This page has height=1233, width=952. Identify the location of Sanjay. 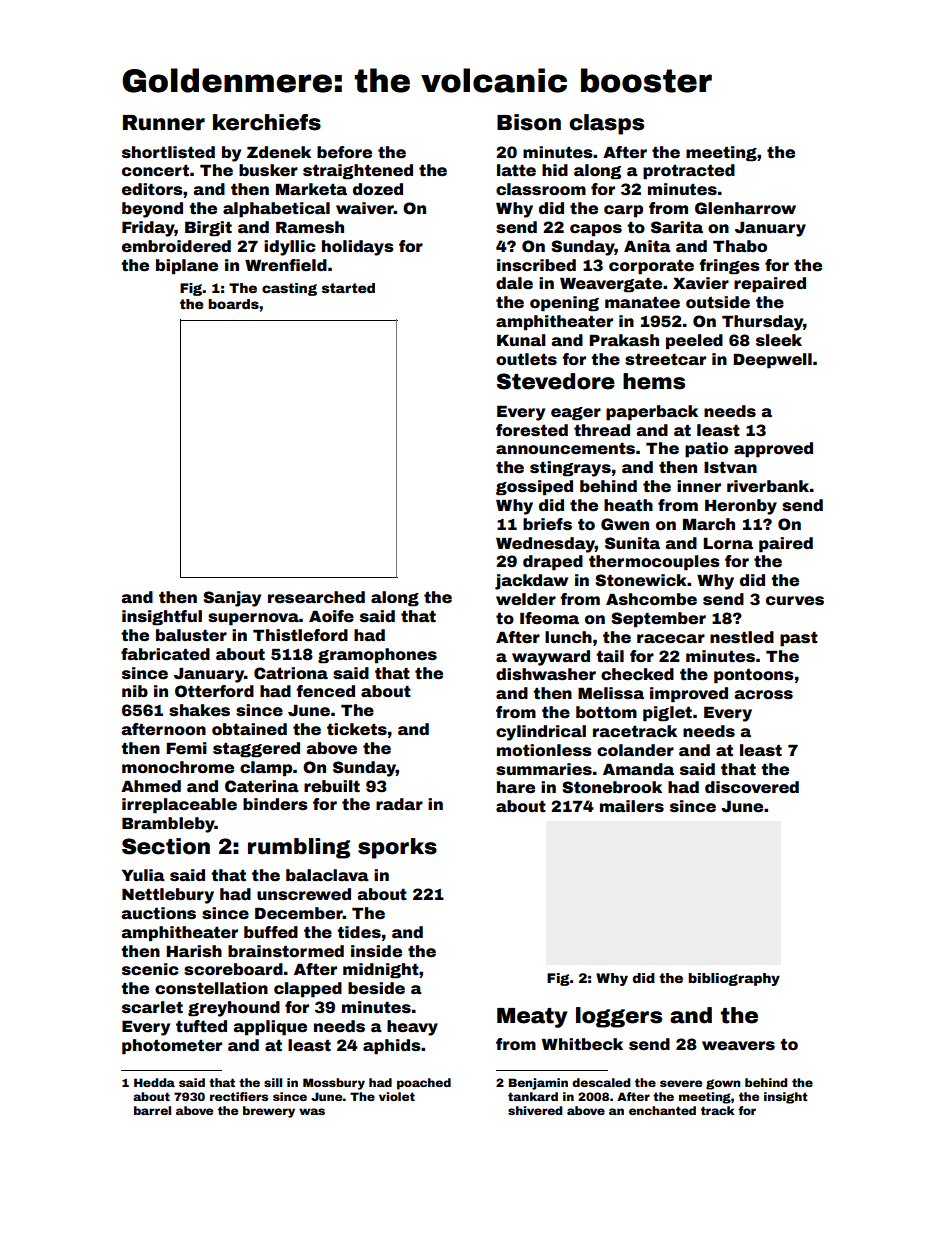
(232, 599).
